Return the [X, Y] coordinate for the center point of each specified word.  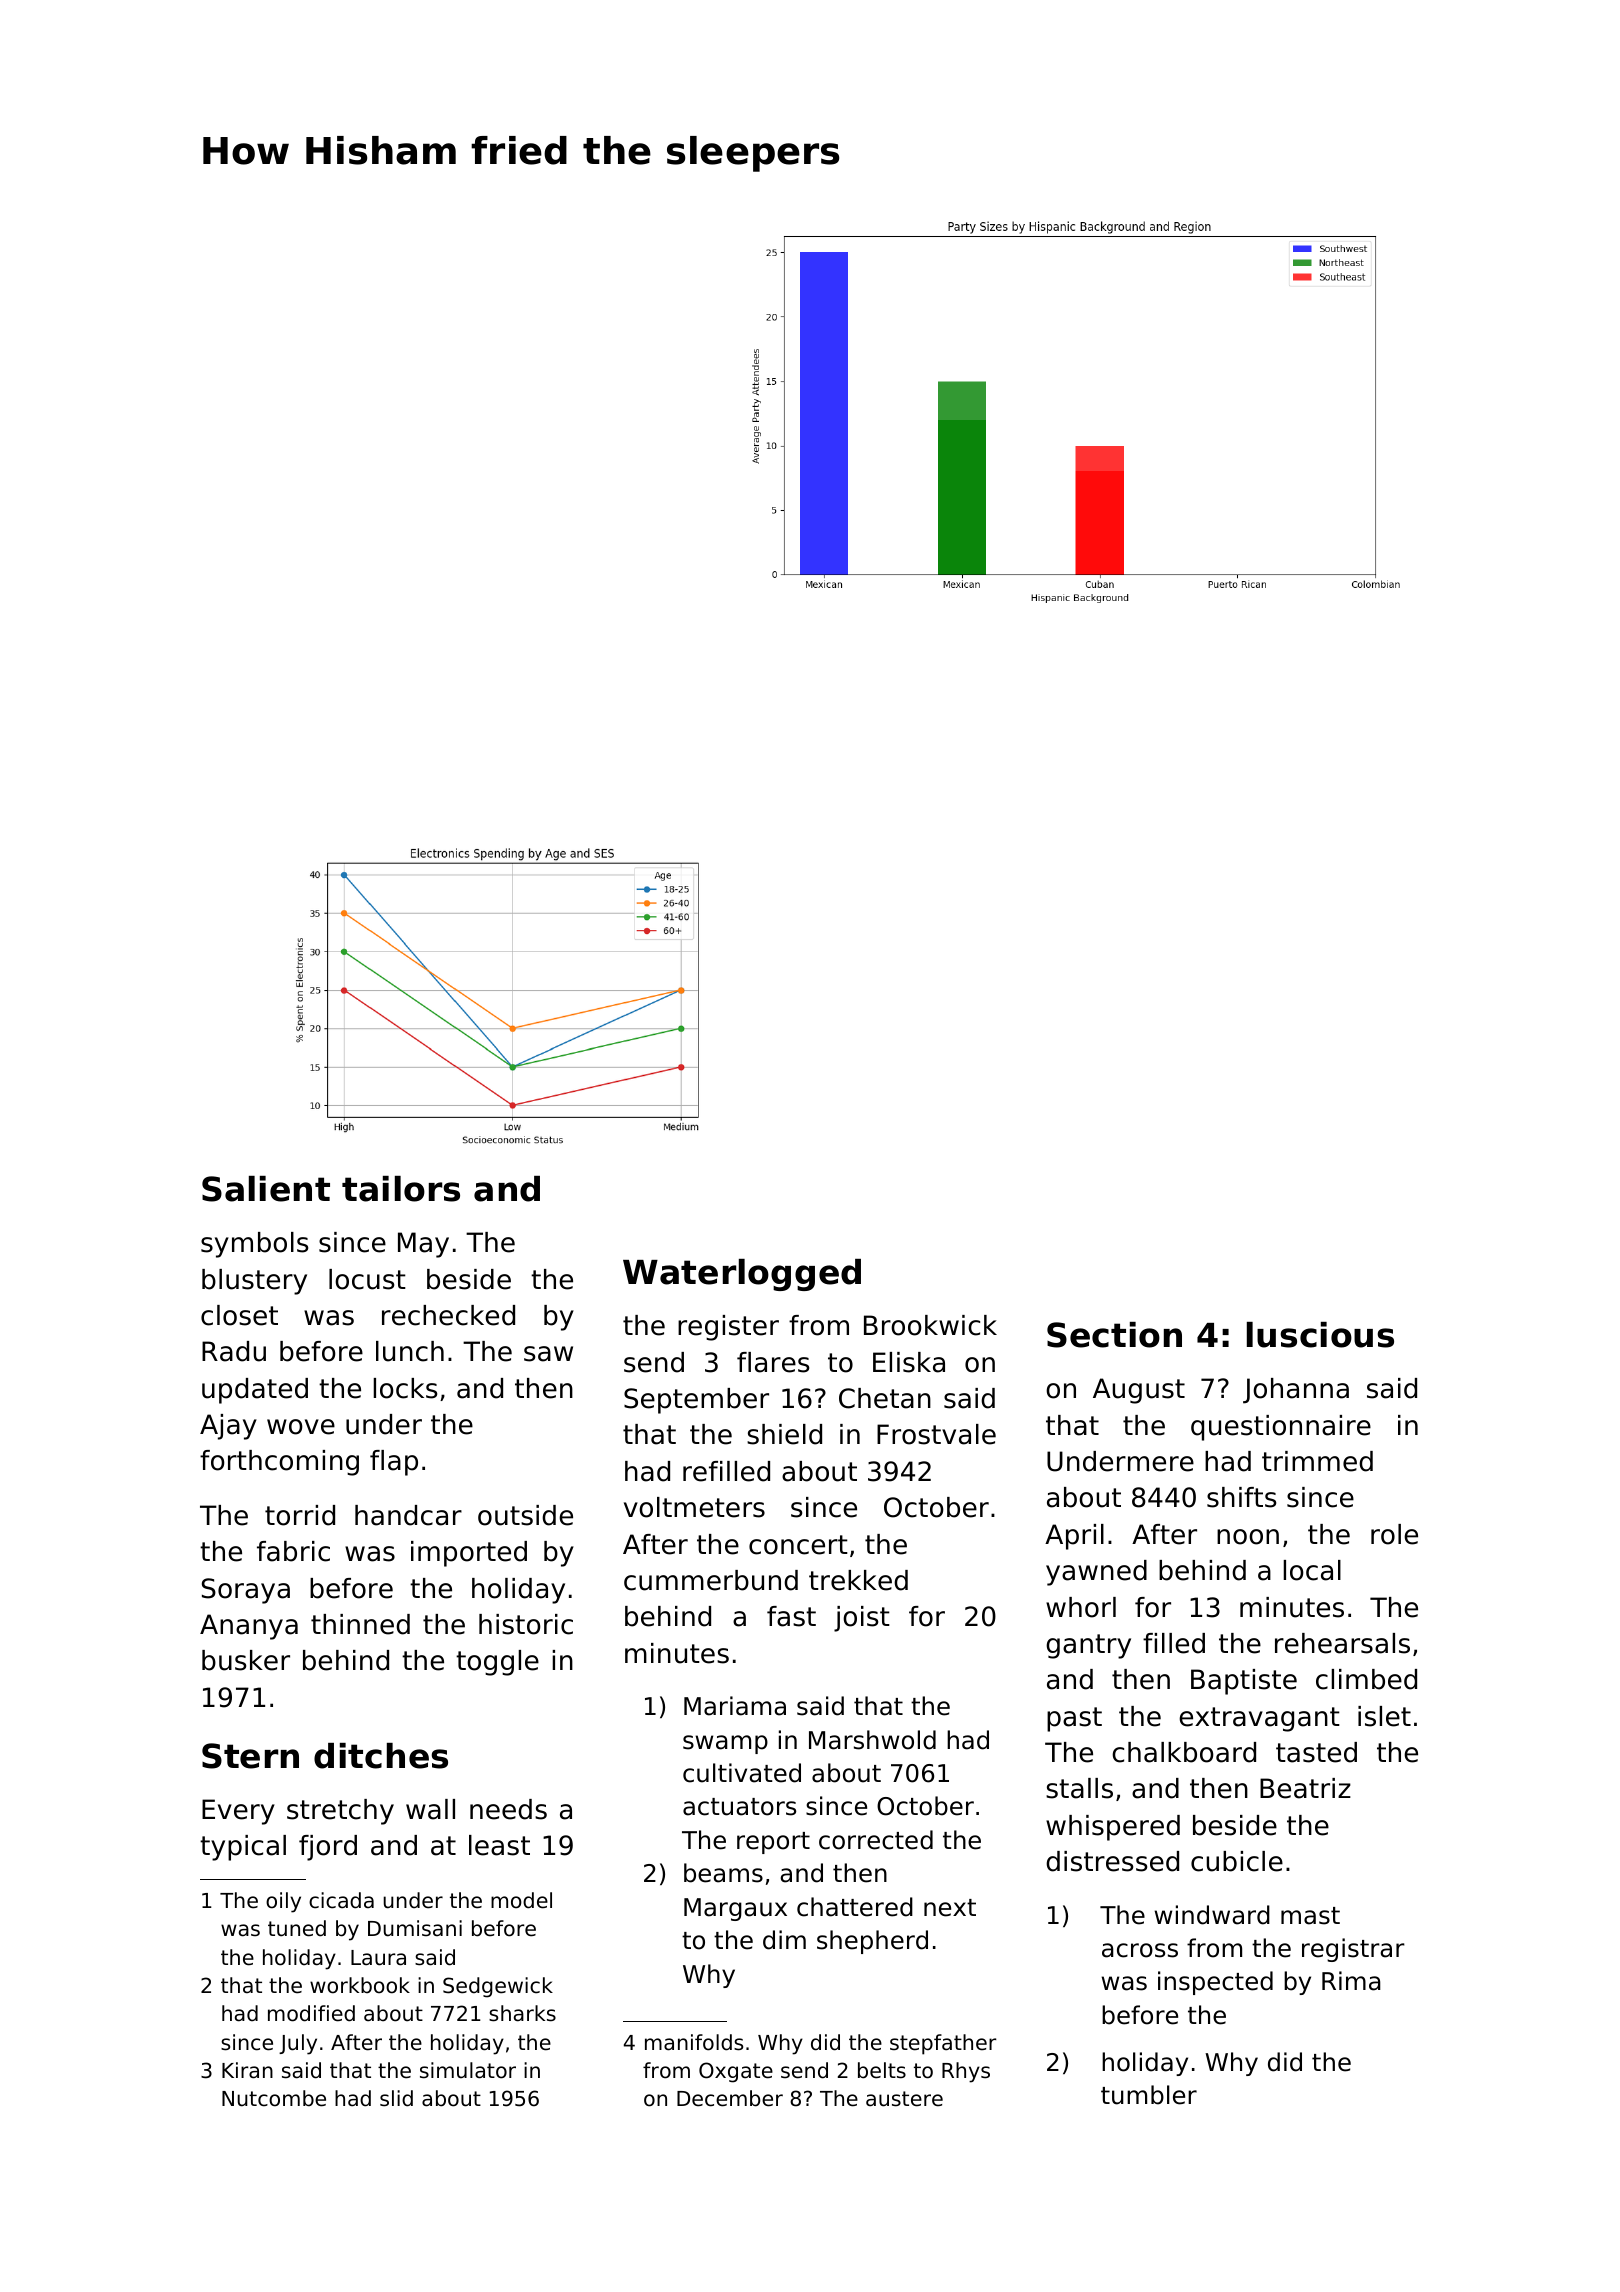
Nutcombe [274, 2098]
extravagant [1259, 1719]
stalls [1079, 1788]
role [1394, 1534]
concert [798, 1545]
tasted [1316, 1752]
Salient [266, 1189]
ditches [381, 1756]
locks [405, 1388]
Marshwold [872, 1740]
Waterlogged [742, 1275]
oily [283, 1902]
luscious [1320, 1335]
